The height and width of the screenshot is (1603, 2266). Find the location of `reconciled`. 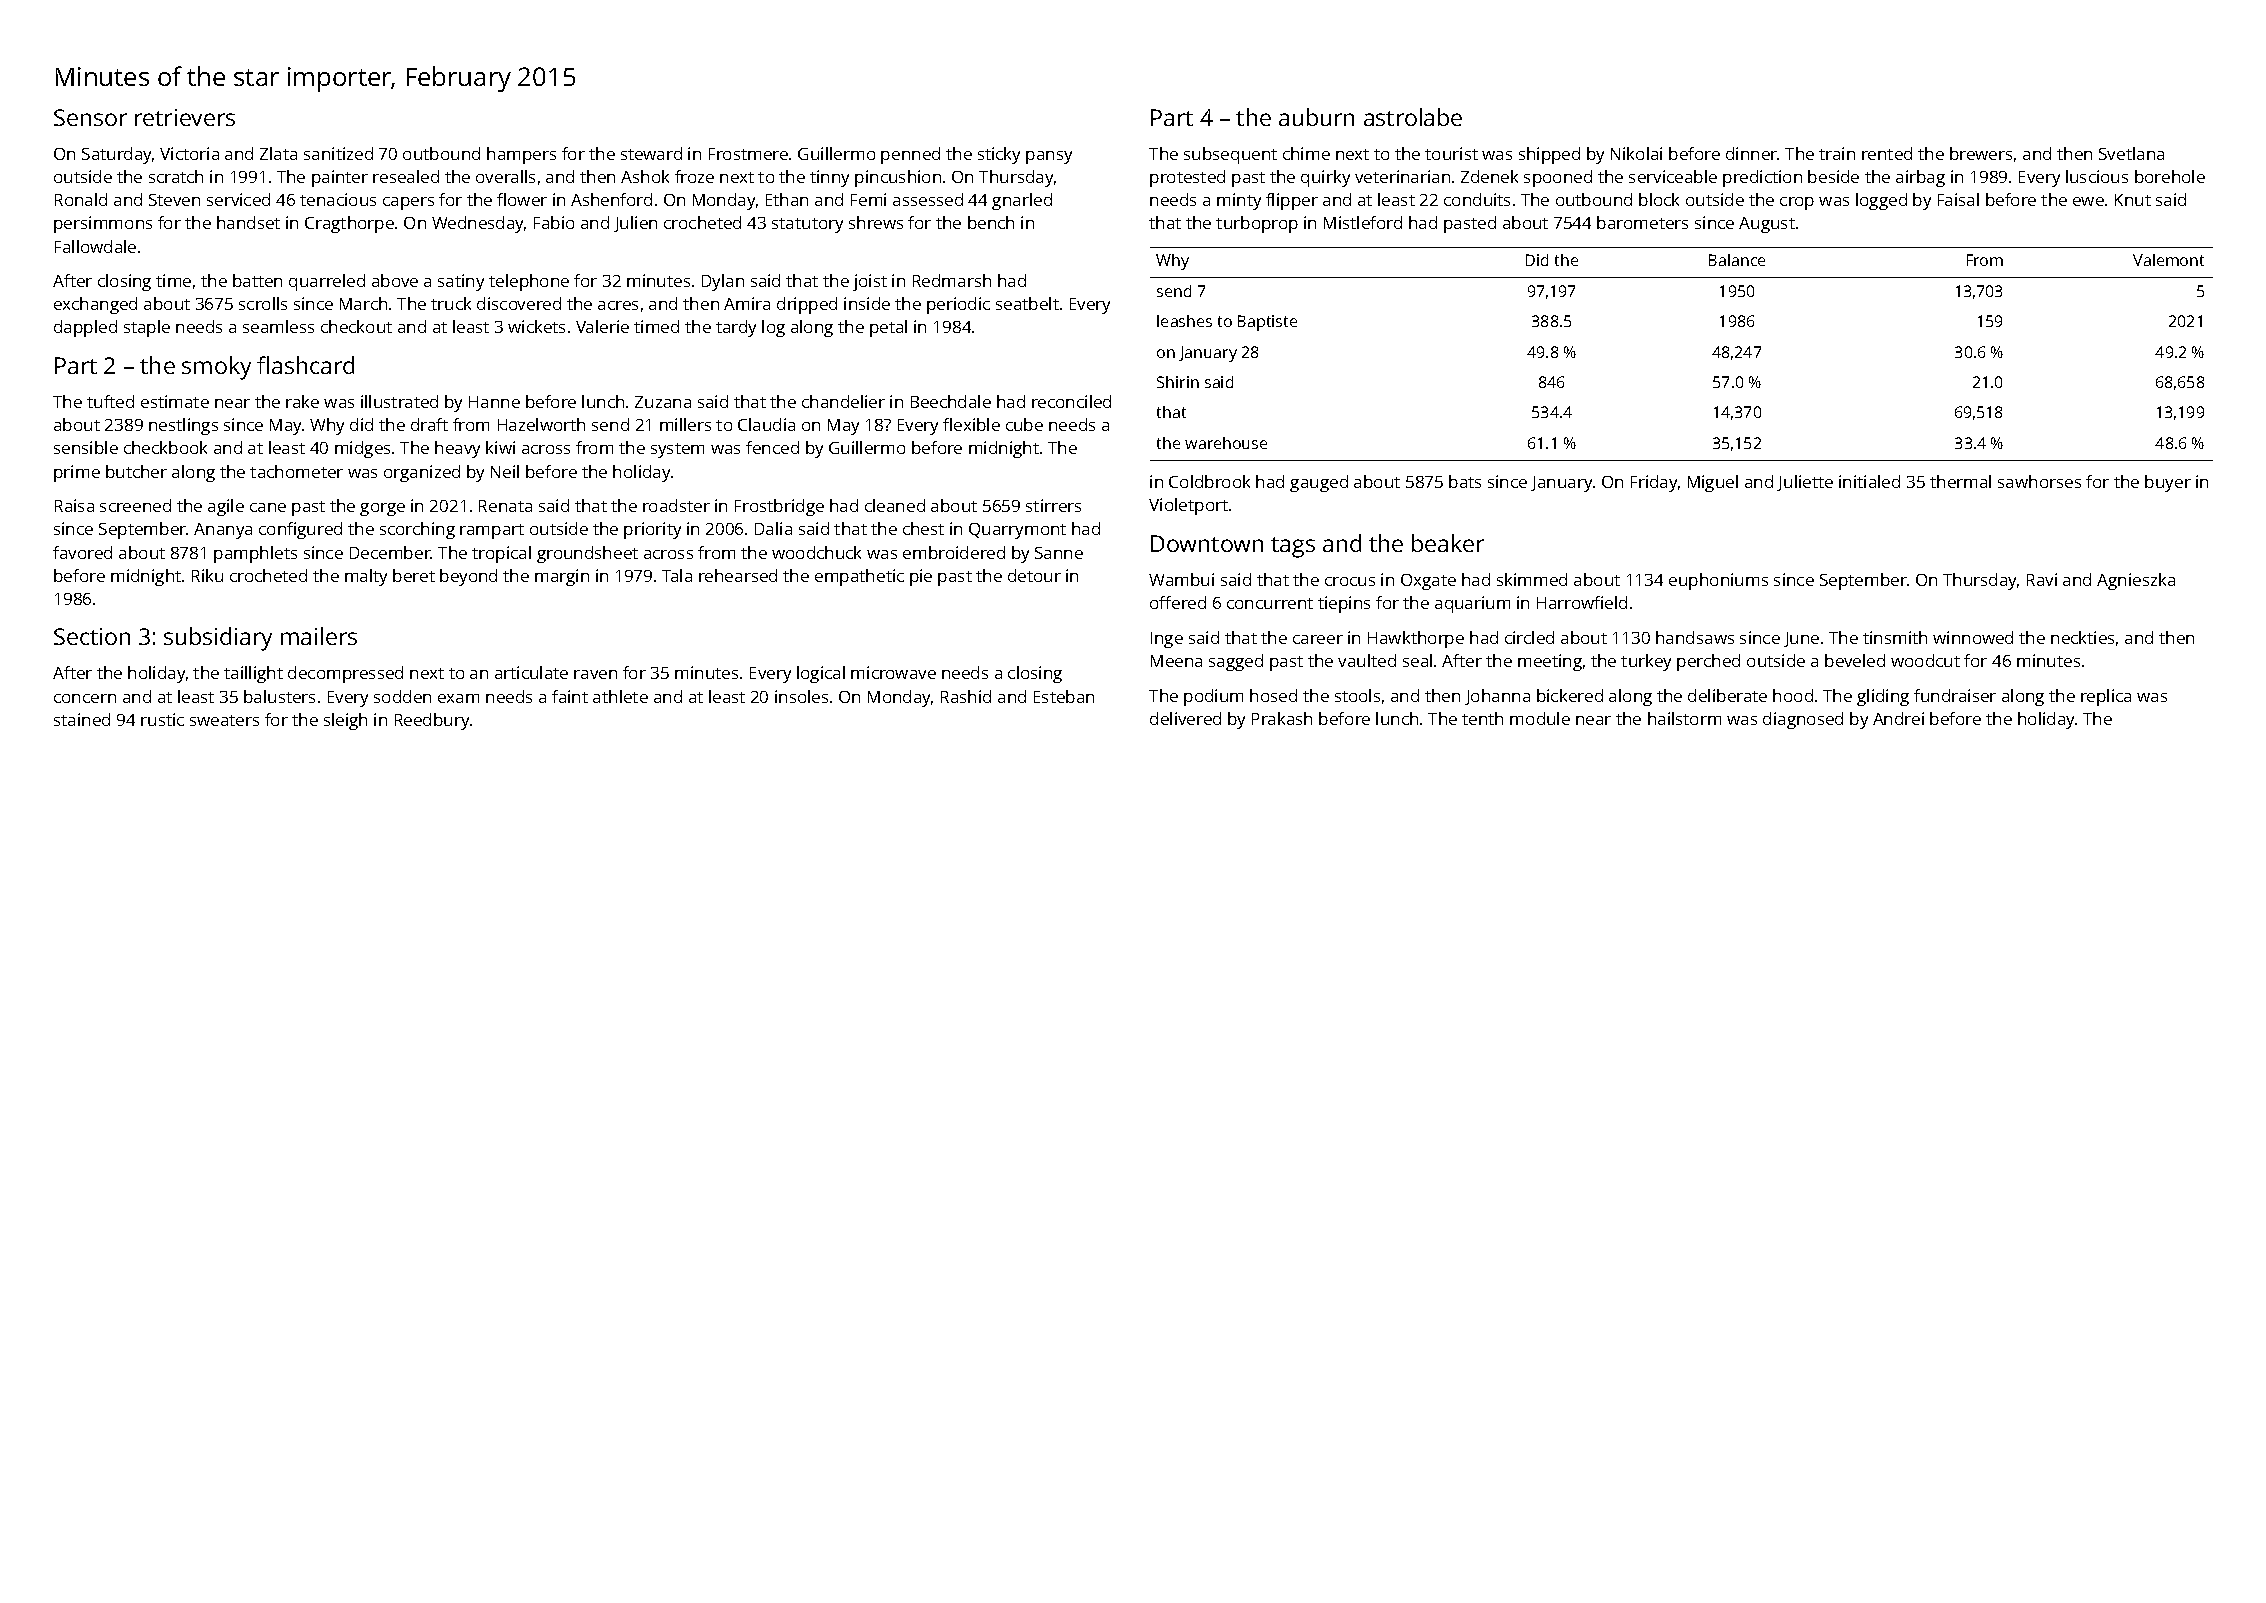

reconciled is located at coordinates (1071, 401).
